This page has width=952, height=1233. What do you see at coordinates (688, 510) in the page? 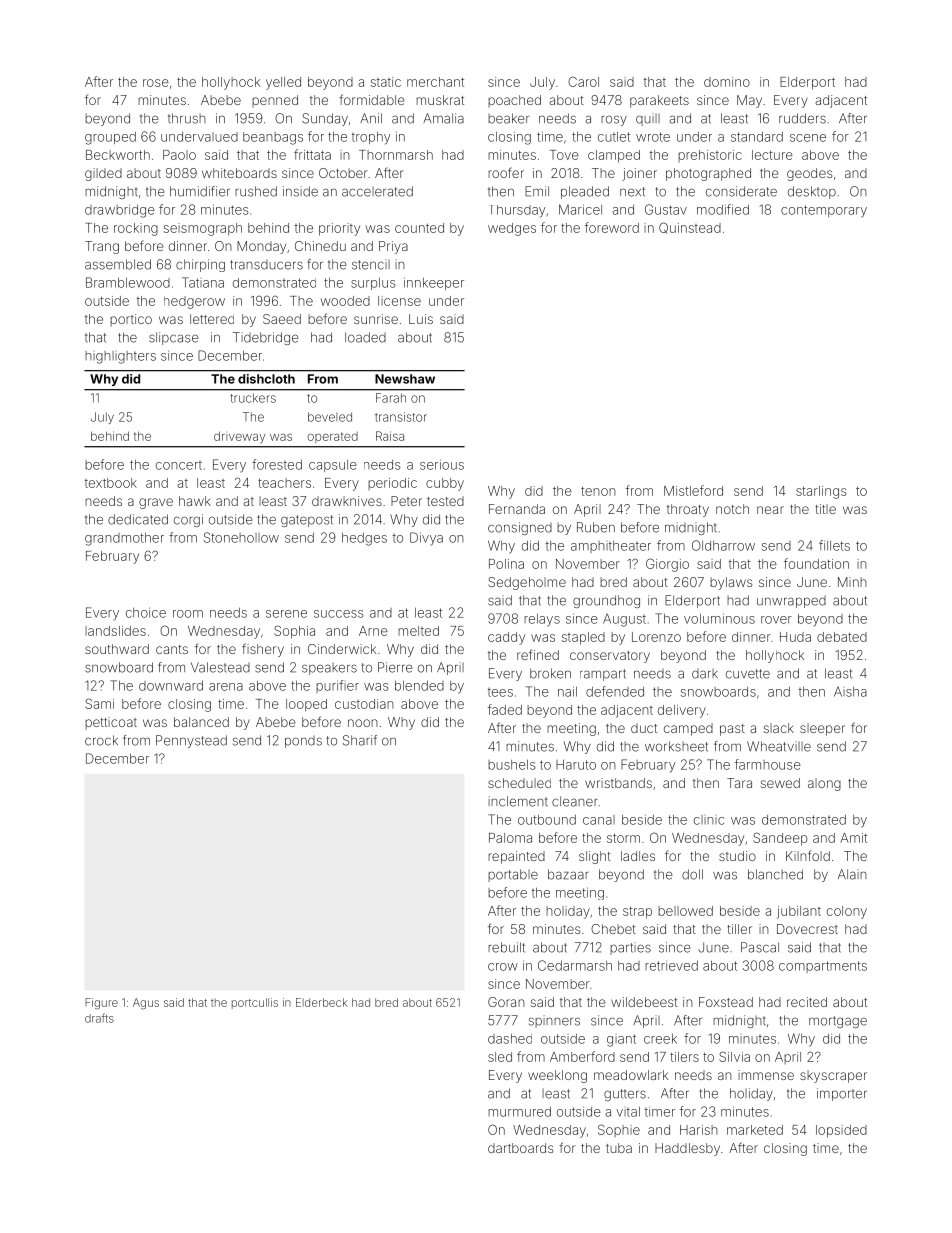
I see `throaty` at bounding box center [688, 510].
